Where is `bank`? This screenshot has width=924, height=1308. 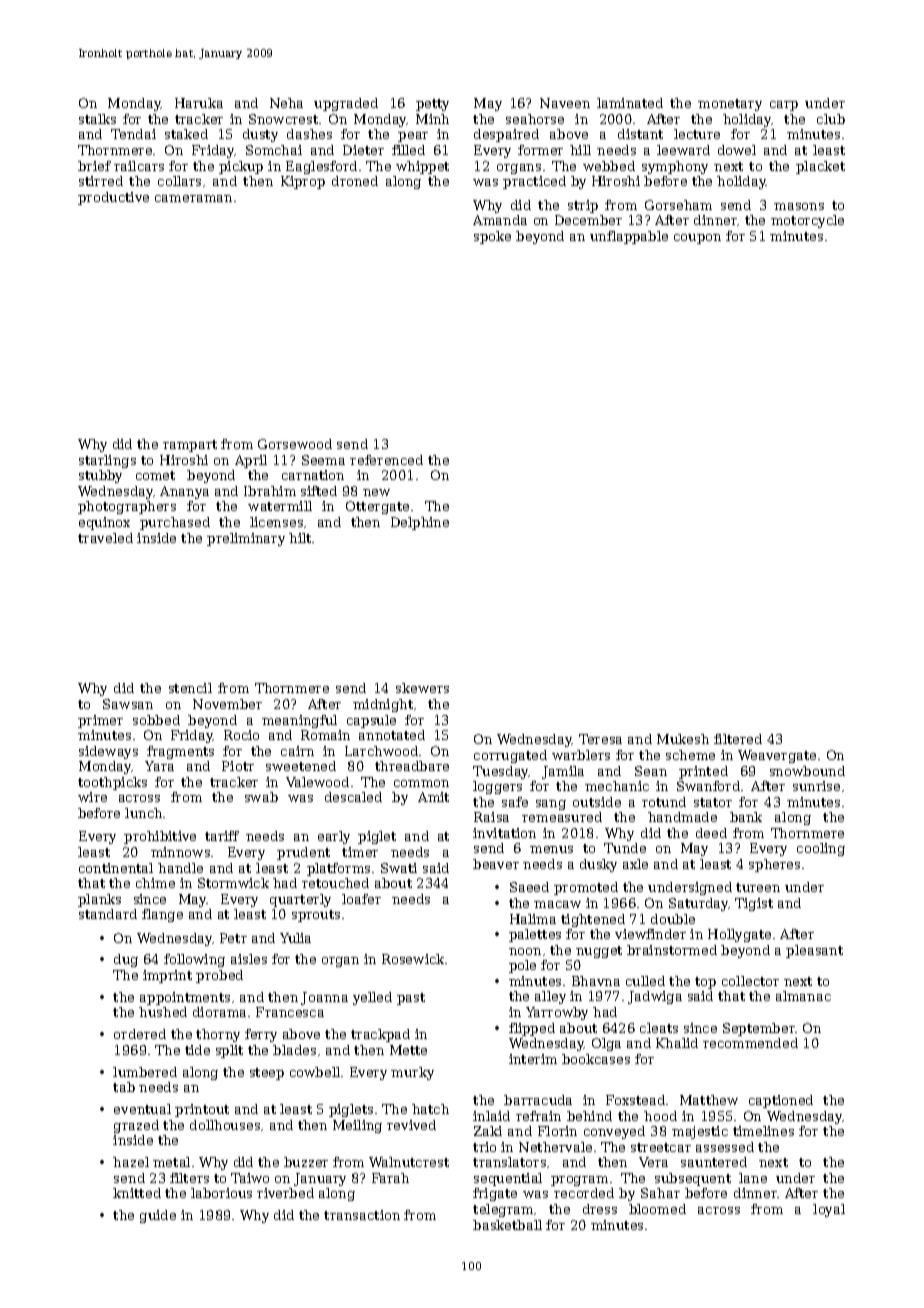
bank is located at coordinates (746, 817).
